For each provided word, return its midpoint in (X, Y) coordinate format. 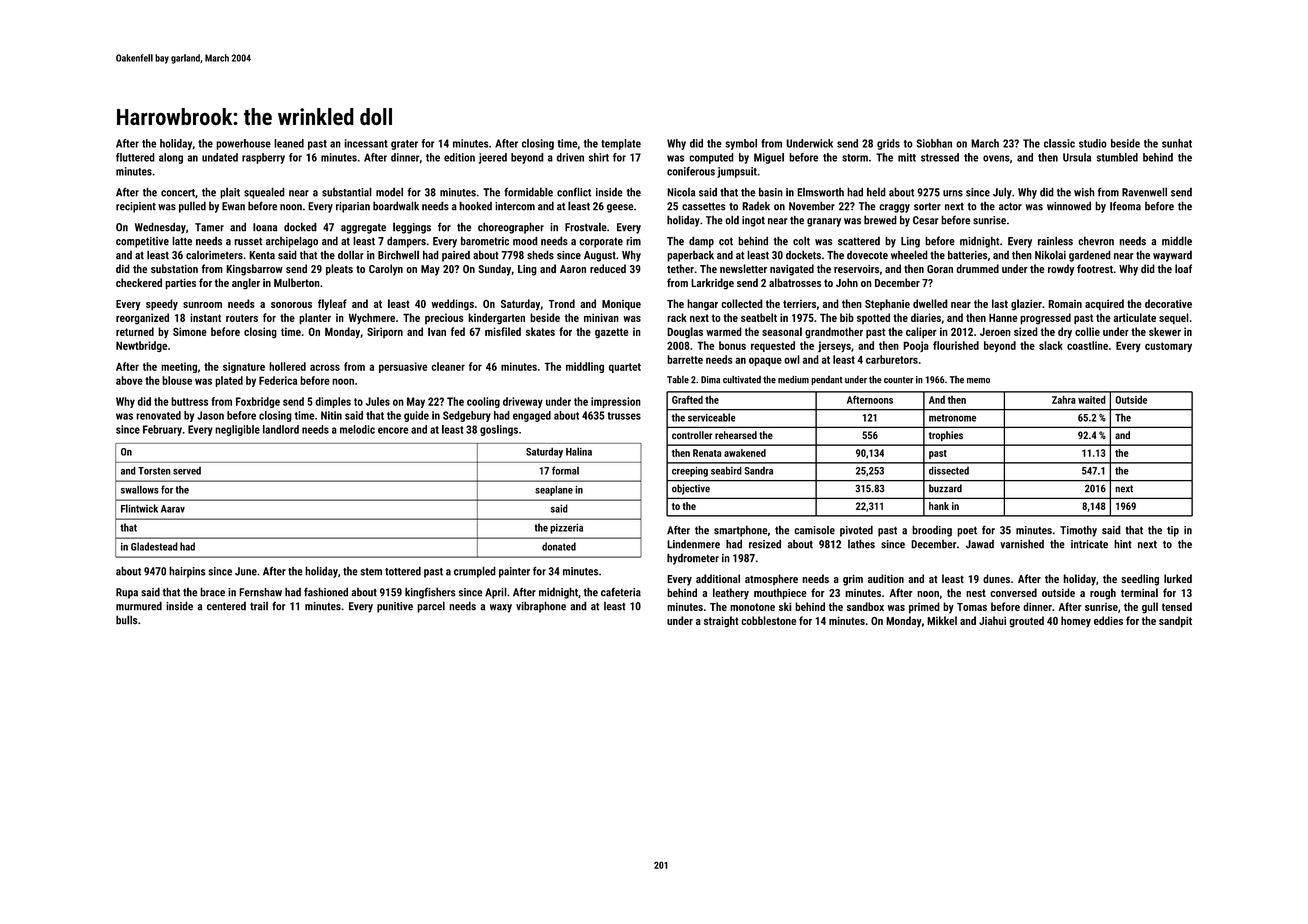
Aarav (173, 509)
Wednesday (160, 228)
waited (1092, 399)
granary (824, 222)
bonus (732, 345)
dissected (949, 470)
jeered (493, 158)
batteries (967, 255)
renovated (158, 415)
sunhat (1177, 143)
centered (226, 606)
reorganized (142, 318)
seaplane (554, 490)
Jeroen (995, 331)
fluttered (135, 157)
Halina (579, 451)
